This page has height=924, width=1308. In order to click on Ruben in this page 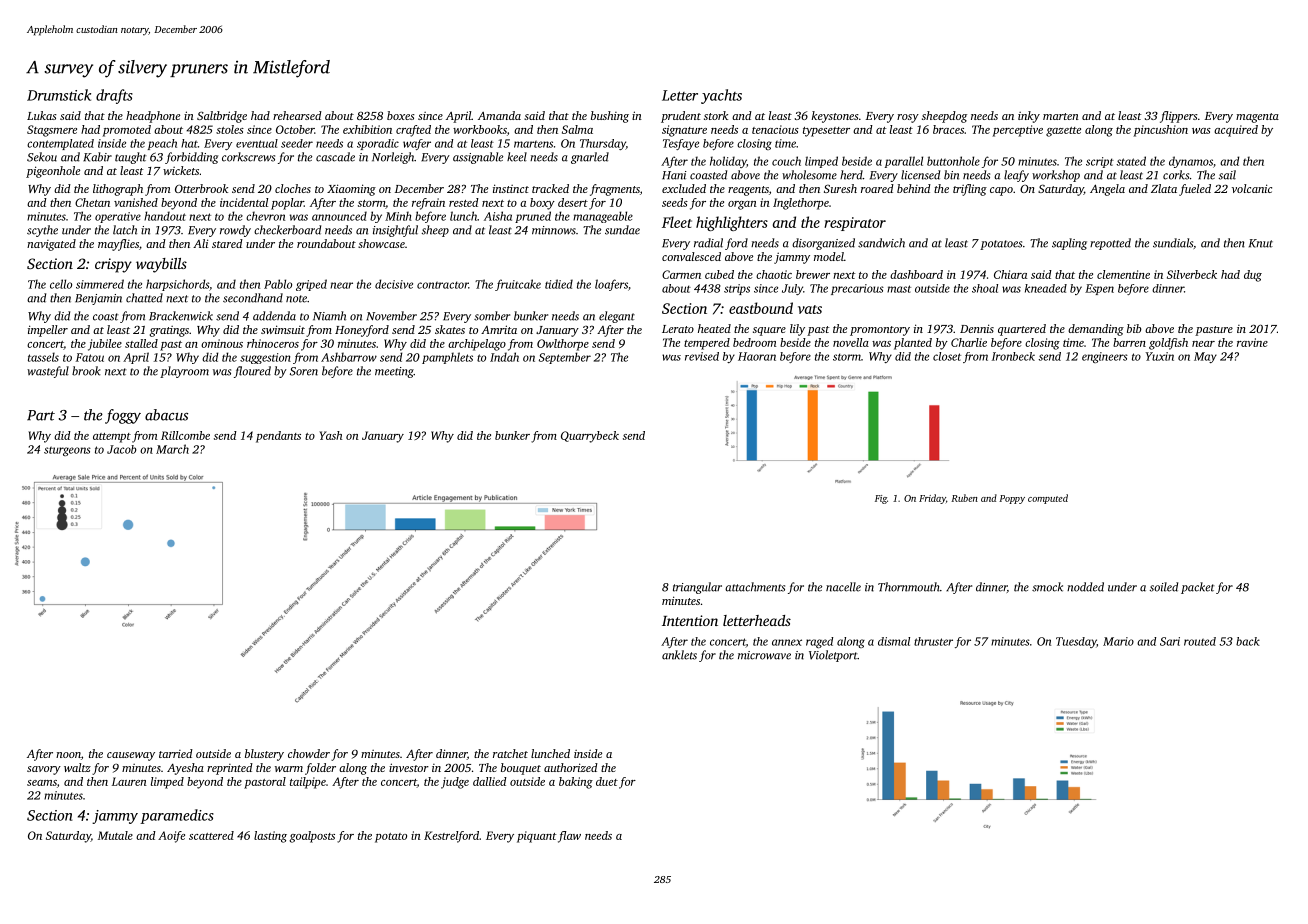, I will do `click(964, 498)`.
